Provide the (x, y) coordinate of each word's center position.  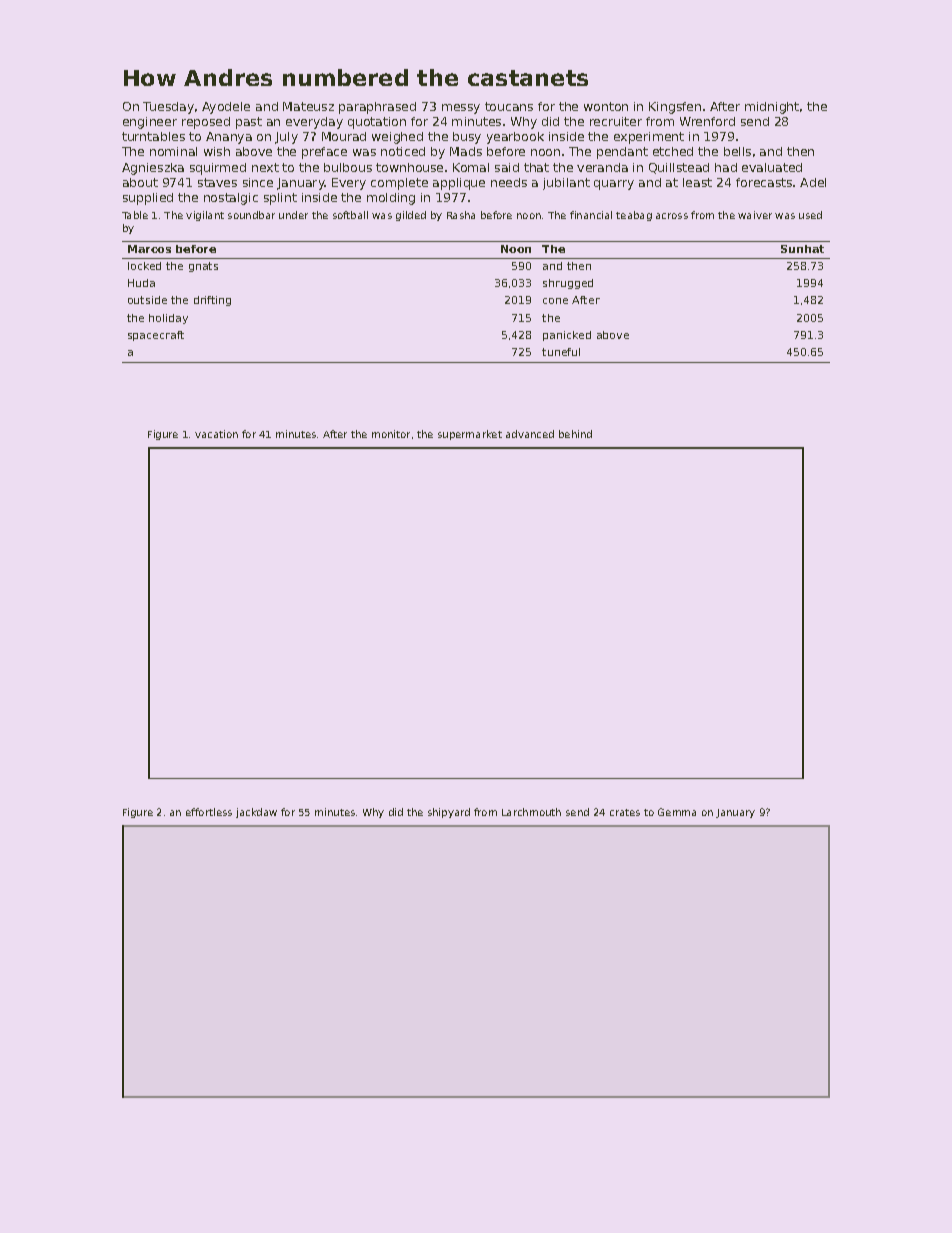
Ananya (229, 138)
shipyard (449, 813)
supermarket (470, 435)
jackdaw (256, 813)
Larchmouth (531, 812)
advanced (530, 434)
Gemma (677, 812)
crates (625, 812)
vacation (216, 434)
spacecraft (156, 336)
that (536, 167)
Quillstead (679, 168)
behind (575, 434)
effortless (209, 812)
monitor (391, 434)
